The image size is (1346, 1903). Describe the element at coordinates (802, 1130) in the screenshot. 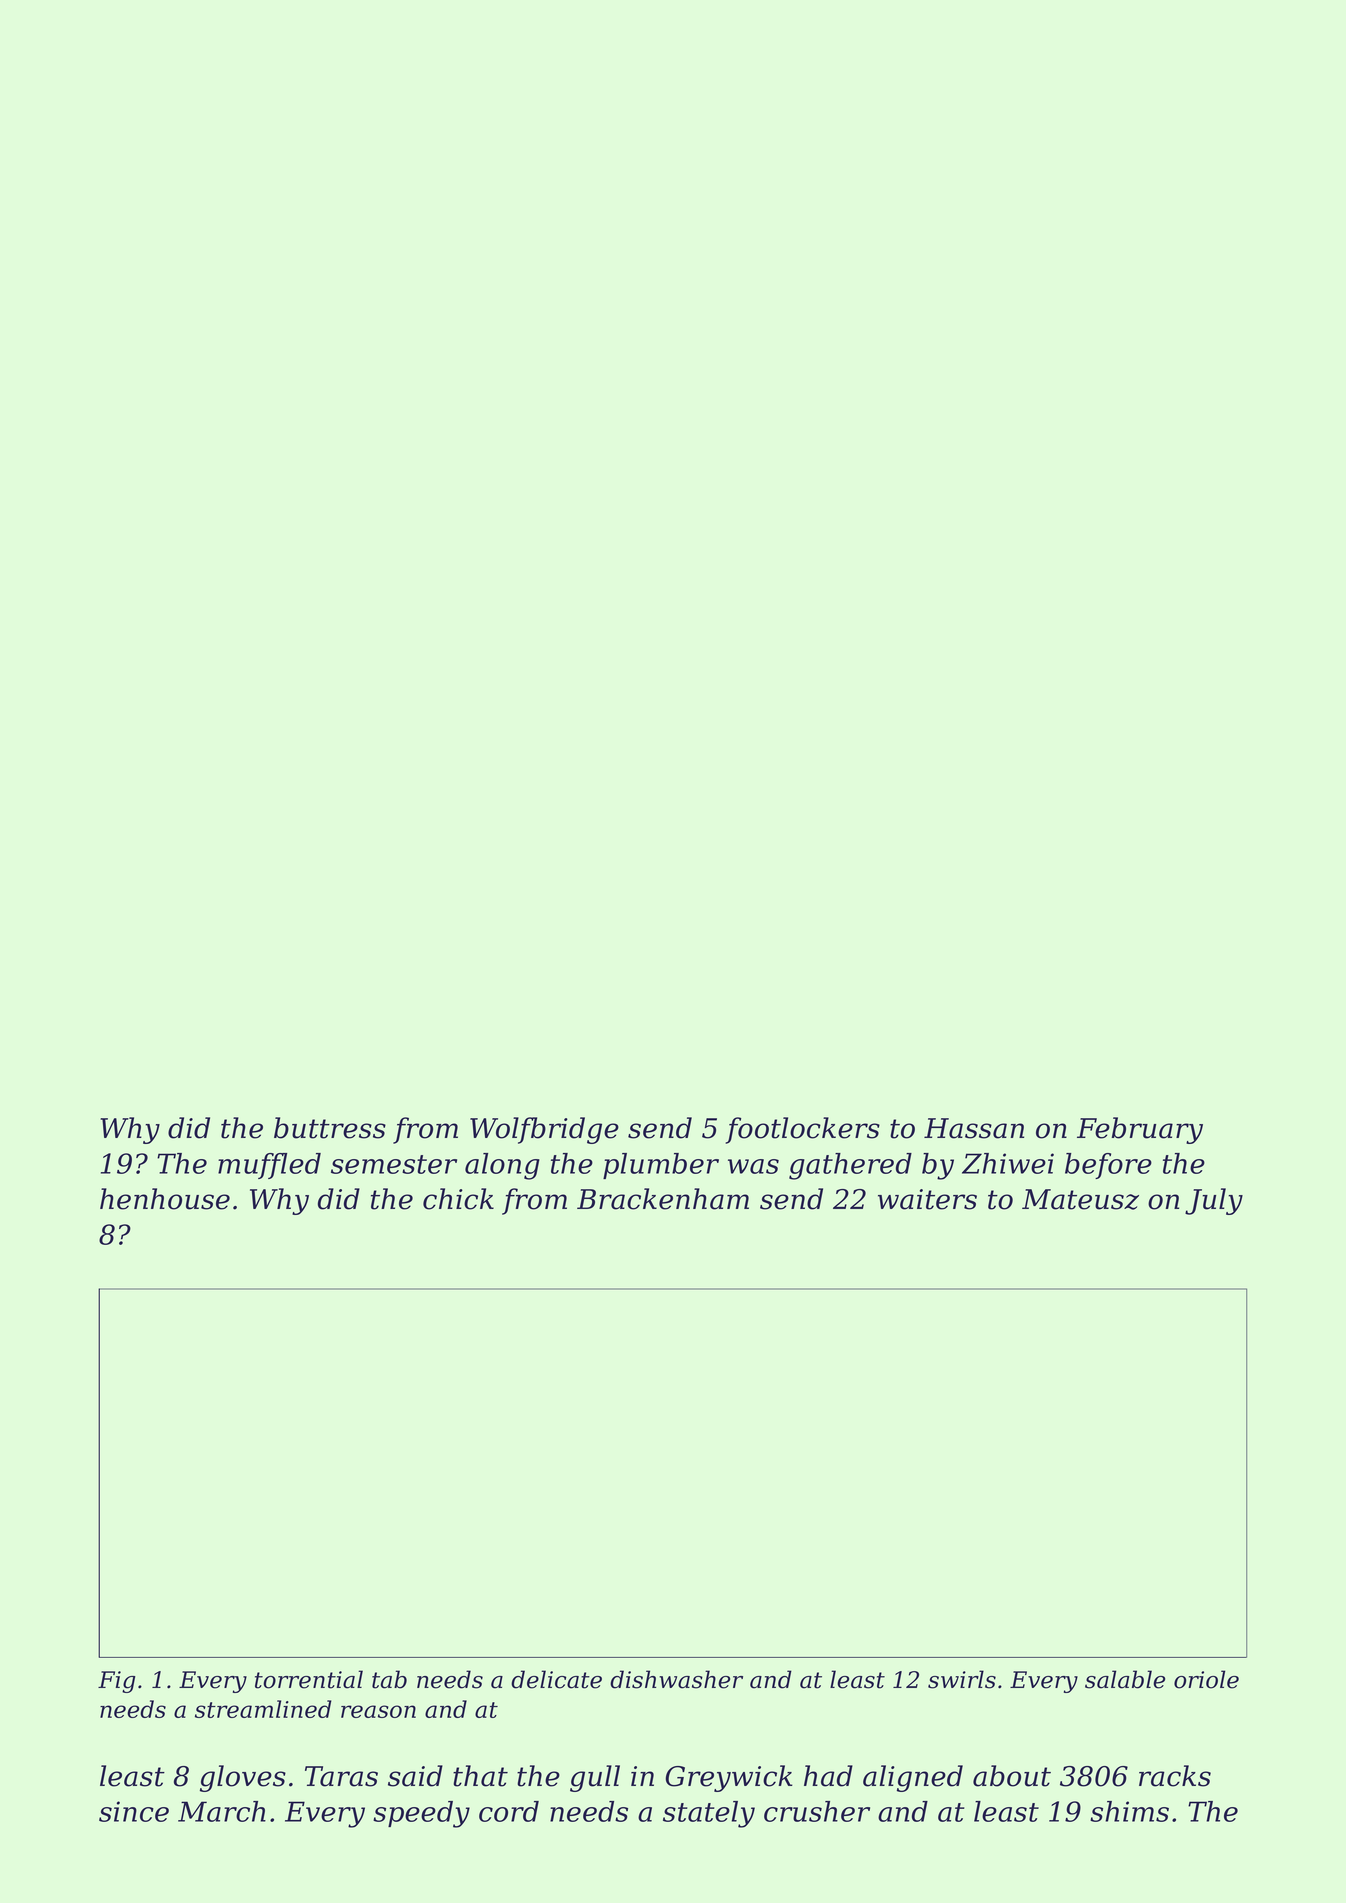

I see `footlockers` at that location.
